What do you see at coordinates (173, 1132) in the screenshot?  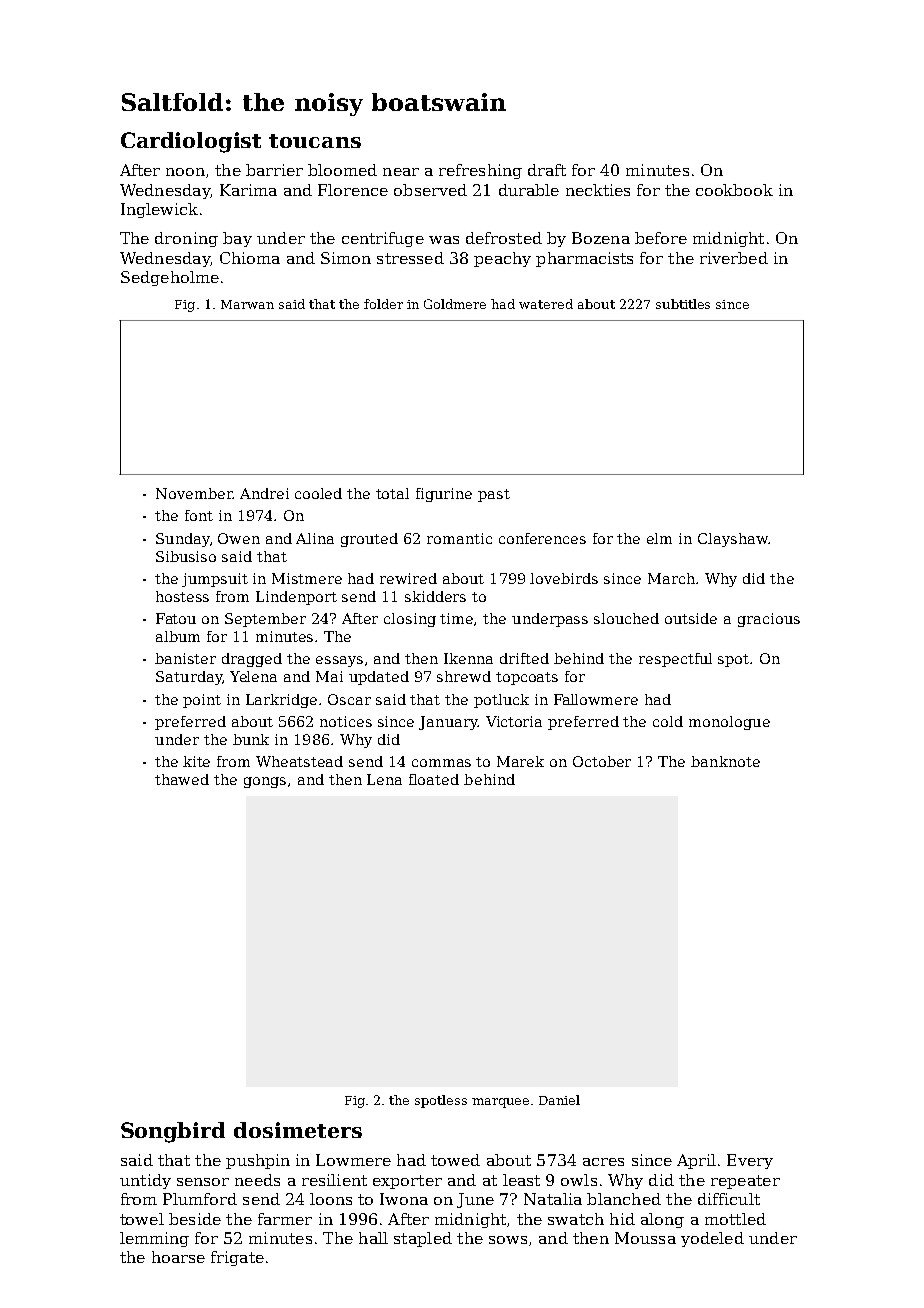 I see `Songbird` at bounding box center [173, 1132].
